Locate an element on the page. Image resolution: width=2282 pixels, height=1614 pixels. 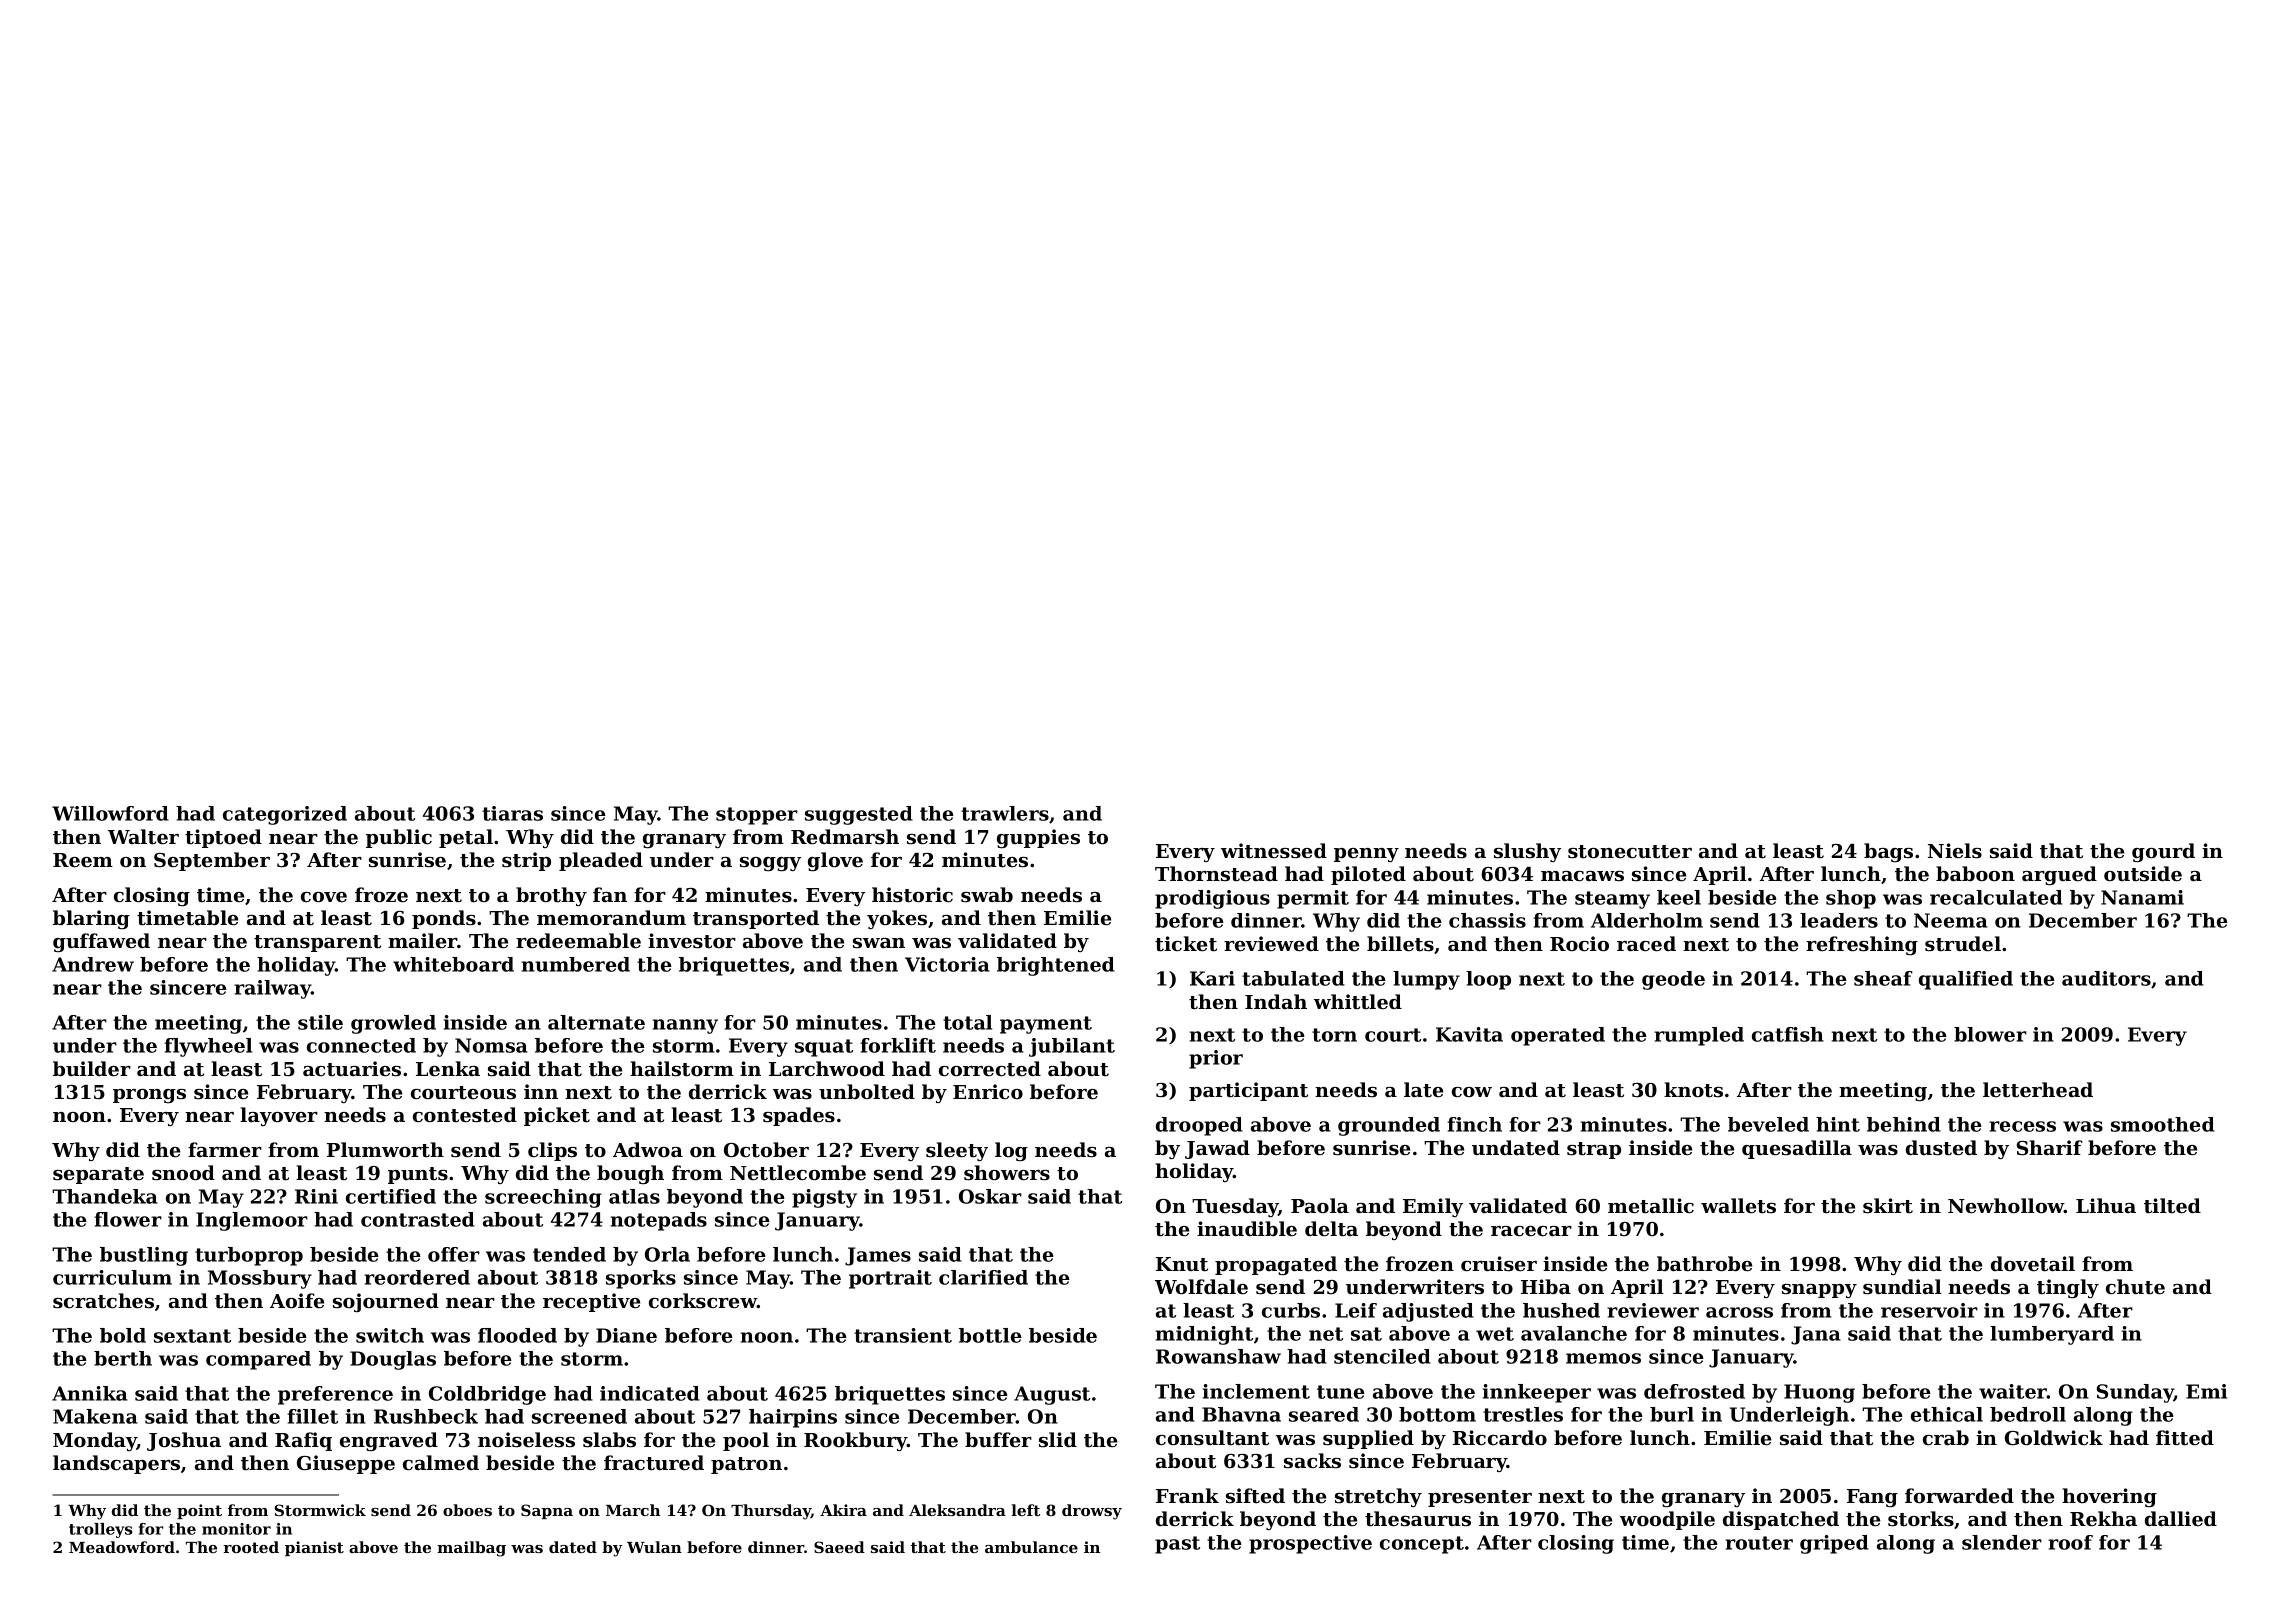
torn is located at coordinates (1334, 1035).
